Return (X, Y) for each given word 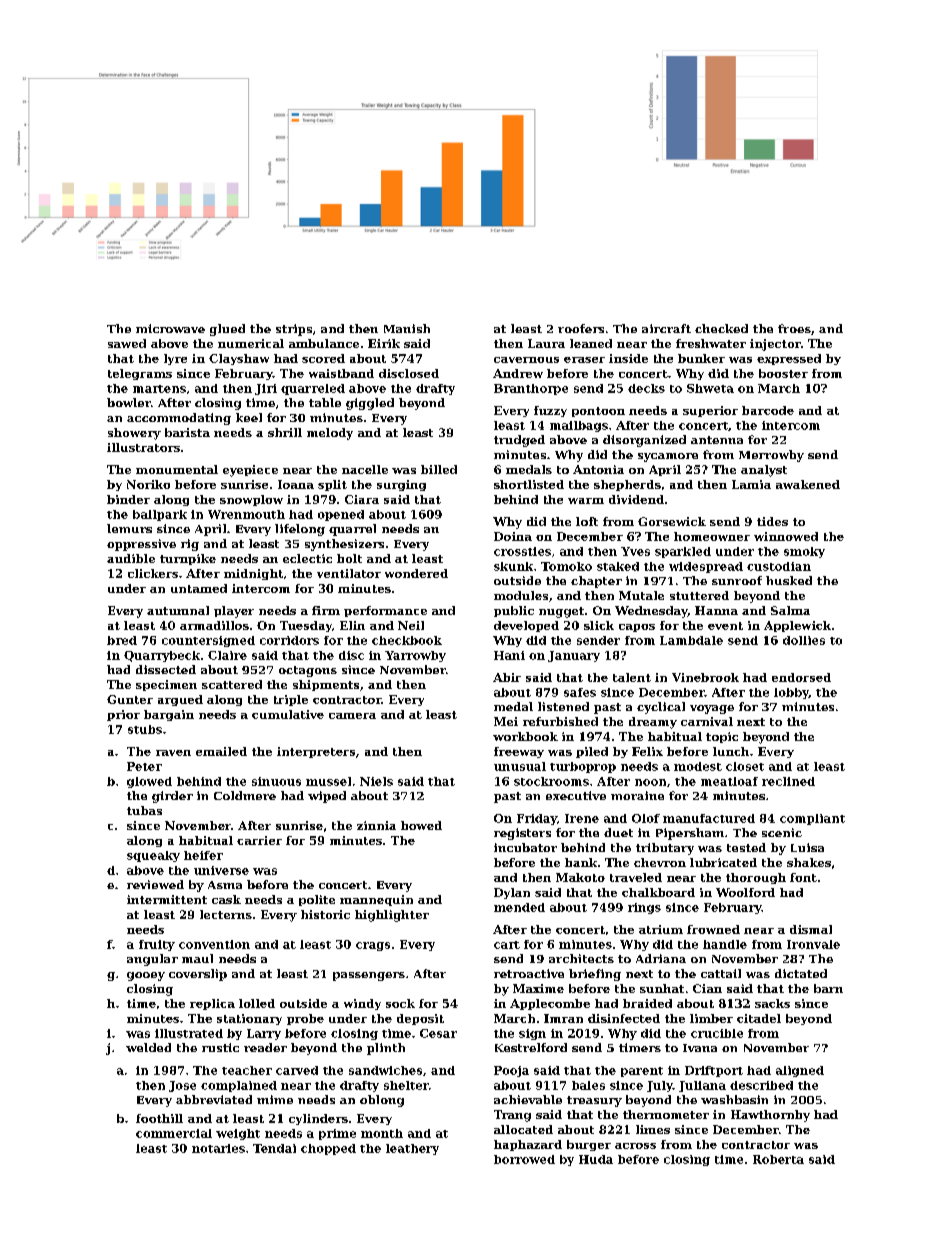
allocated (523, 1129)
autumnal (178, 610)
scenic (782, 832)
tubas (144, 810)
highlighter (392, 916)
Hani (509, 655)
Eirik (384, 343)
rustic (220, 1047)
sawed (127, 343)
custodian (779, 566)
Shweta (710, 388)
